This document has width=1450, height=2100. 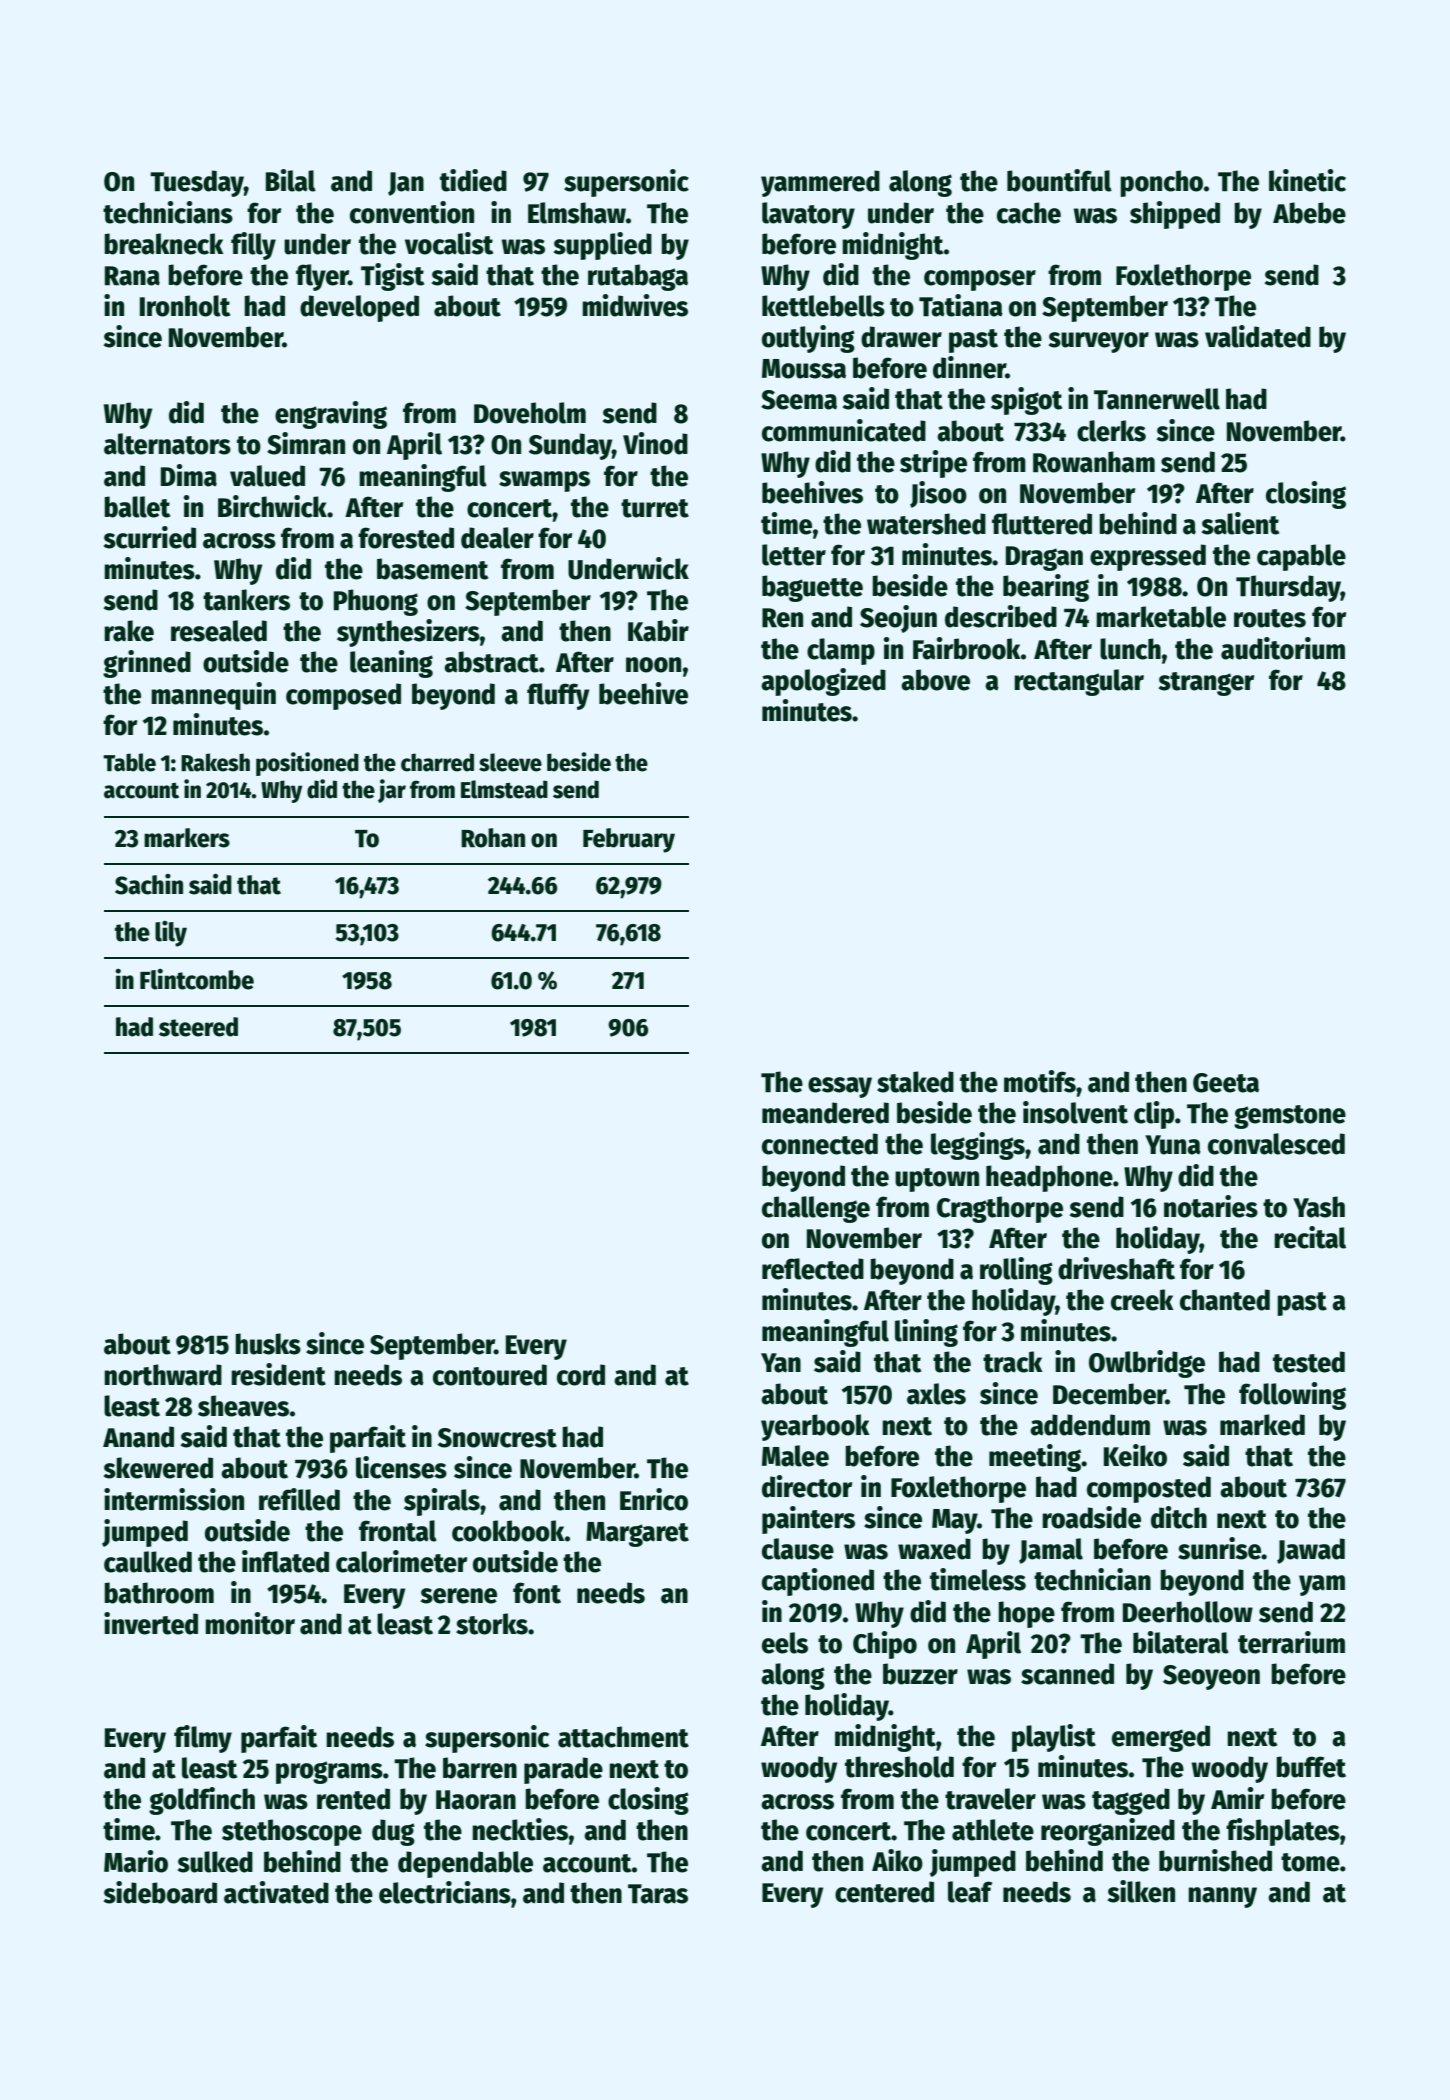 What do you see at coordinates (268, 1344) in the document?
I see `husks` at bounding box center [268, 1344].
